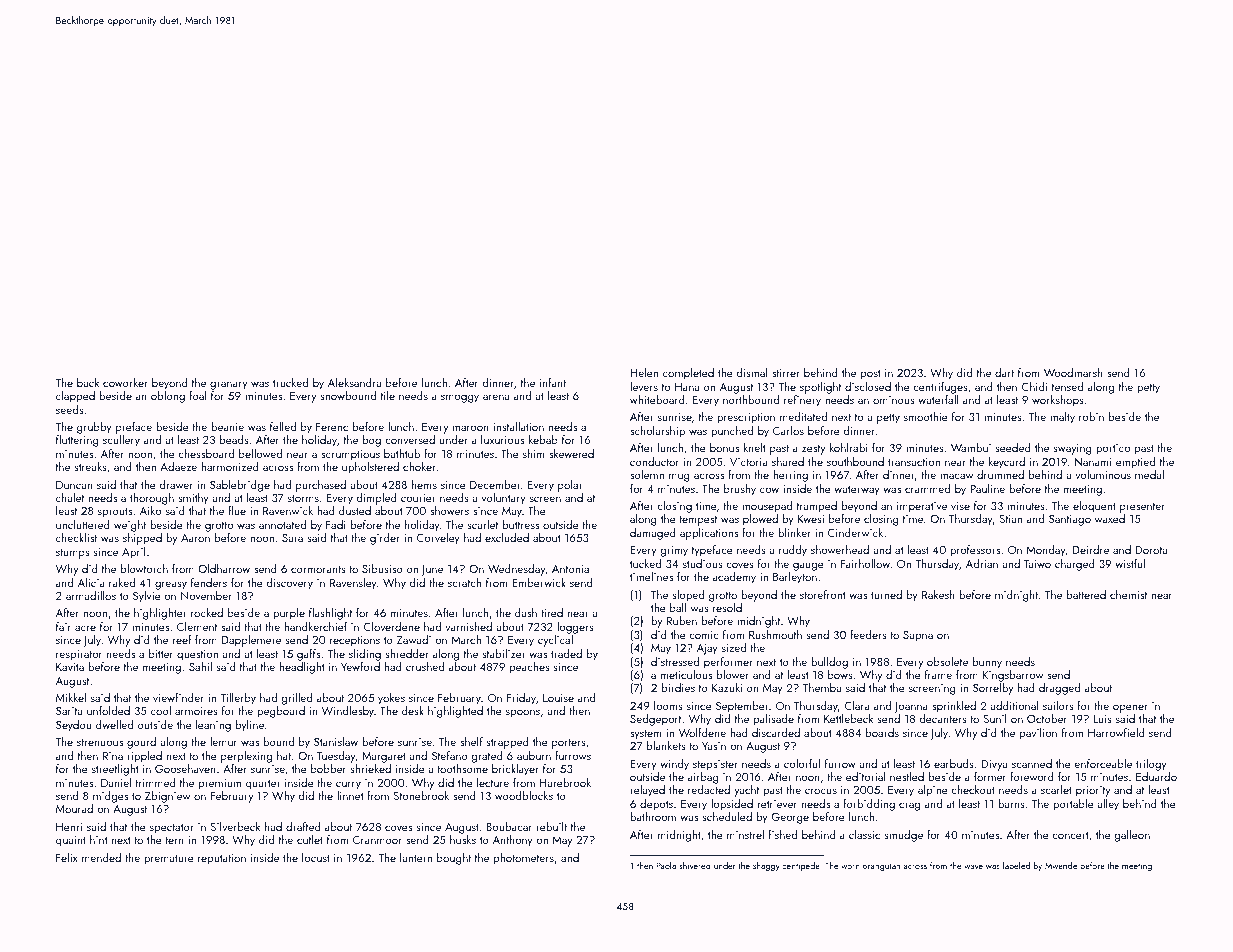 This image has width=1233, height=952. I want to click on chalet, so click(70, 497).
